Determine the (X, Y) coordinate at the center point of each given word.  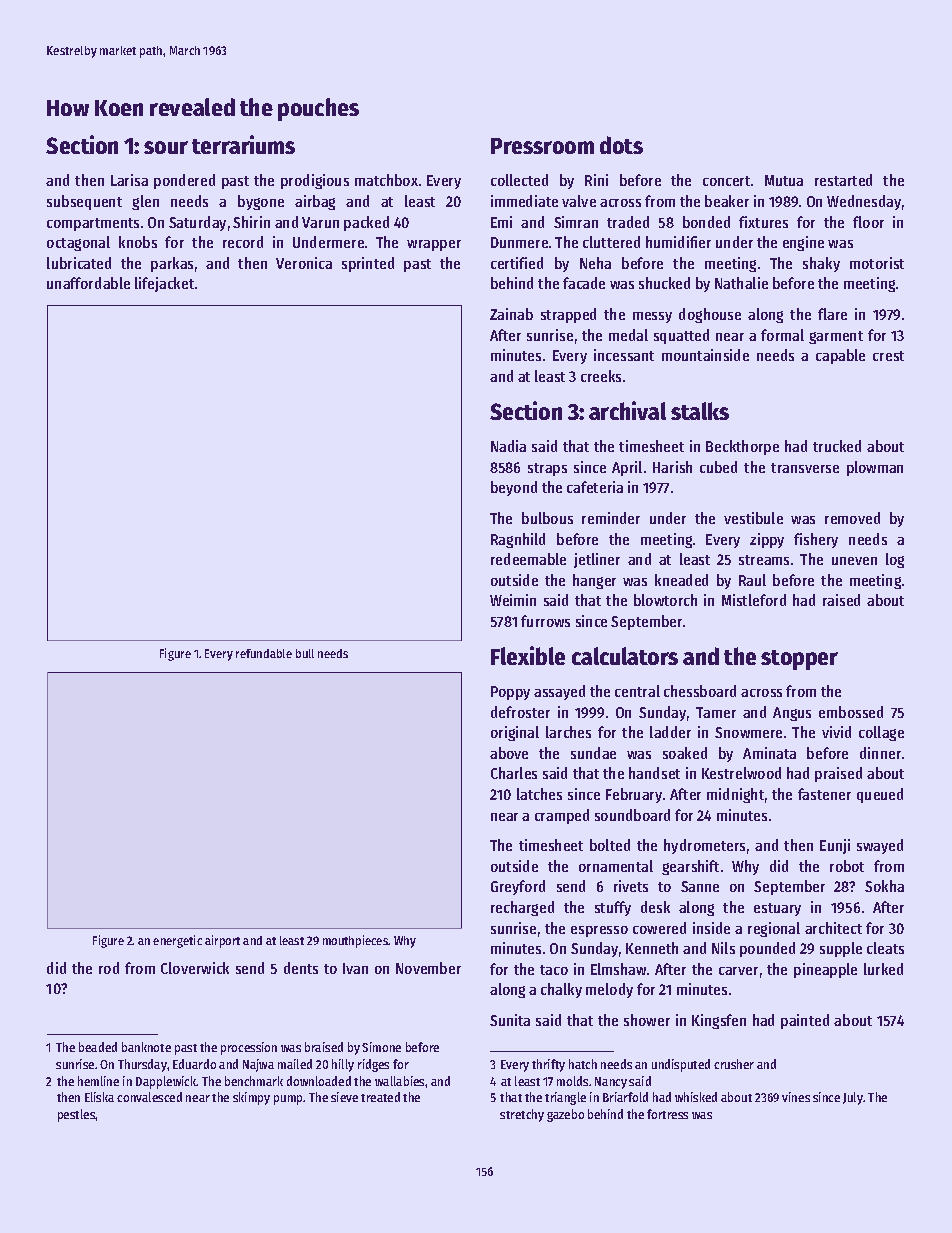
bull (305, 653)
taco (554, 970)
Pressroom (542, 146)
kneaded (681, 580)
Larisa (129, 180)
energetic (177, 941)
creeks (601, 376)
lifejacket (164, 284)
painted (805, 1021)
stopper (799, 660)
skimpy (251, 1098)
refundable (264, 653)
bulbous (547, 518)
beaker (727, 201)
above (509, 753)
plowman (875, 468)
